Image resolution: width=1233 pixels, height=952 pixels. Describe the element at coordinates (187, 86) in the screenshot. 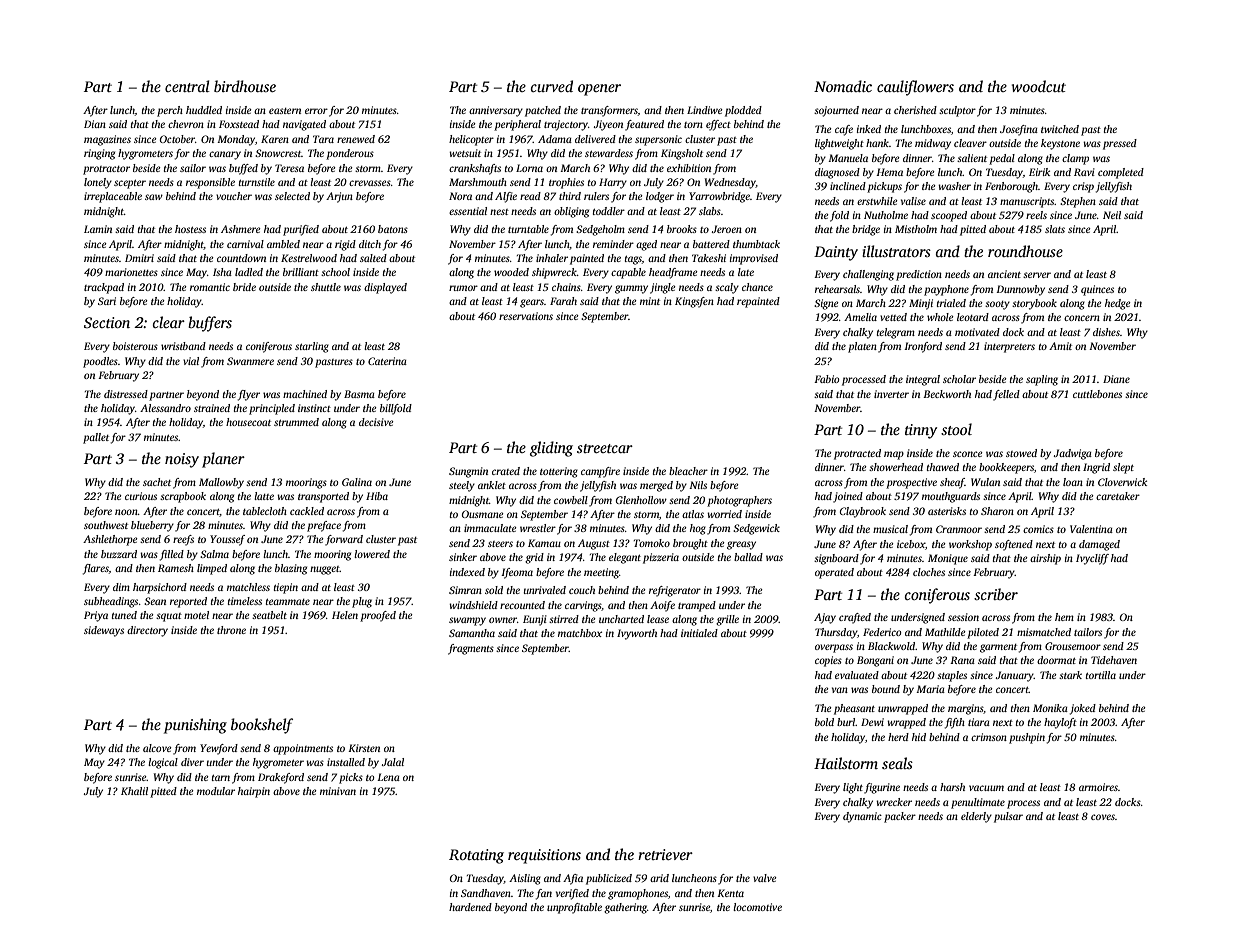

I see `central` at that location.
